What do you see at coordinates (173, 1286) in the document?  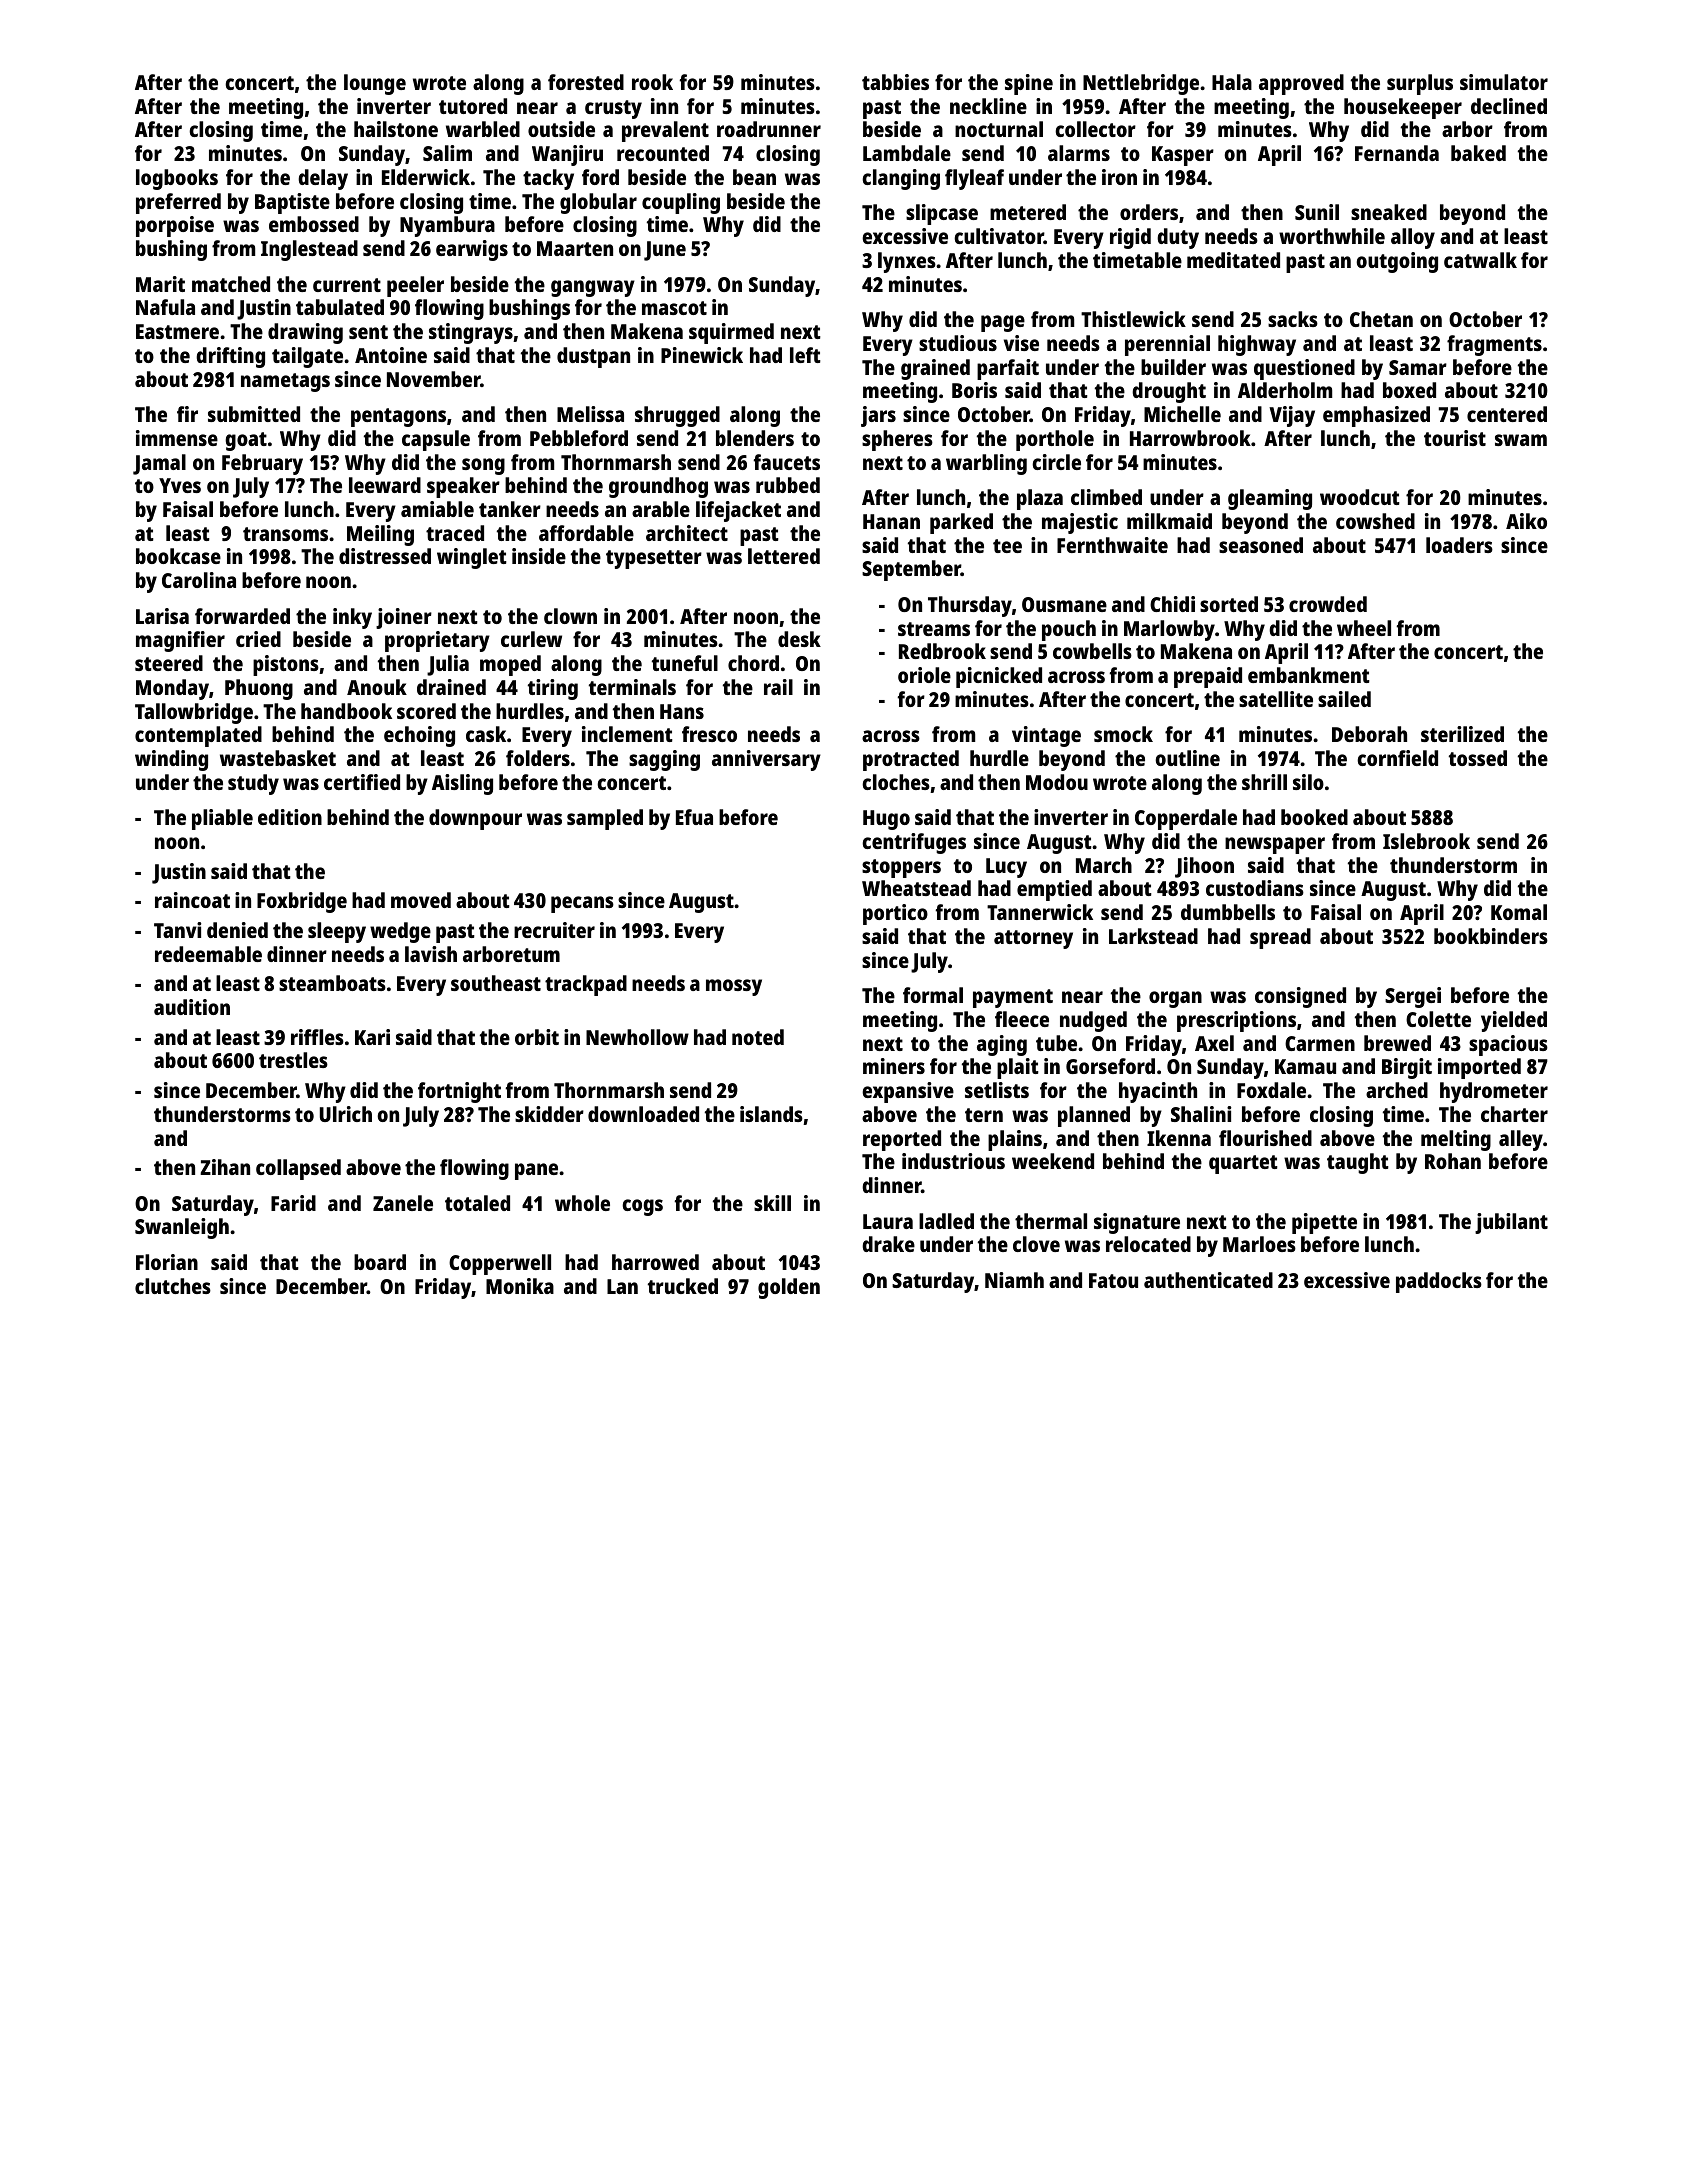 I see `clutches` at bounding box center [173, 1286].
